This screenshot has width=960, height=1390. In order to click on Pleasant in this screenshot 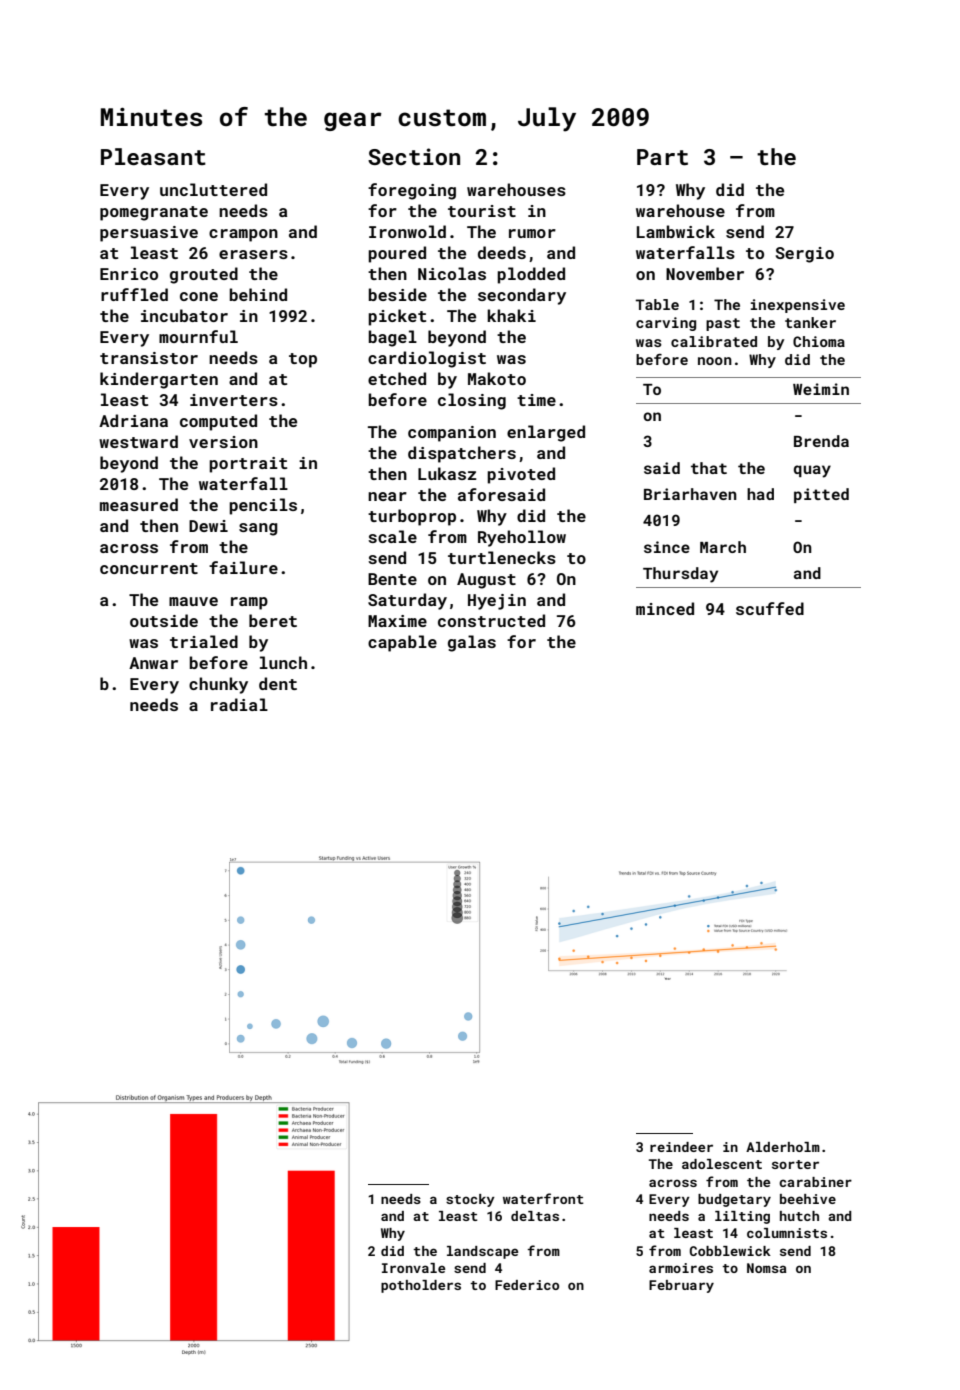, I will do `click(153, 156)`.
